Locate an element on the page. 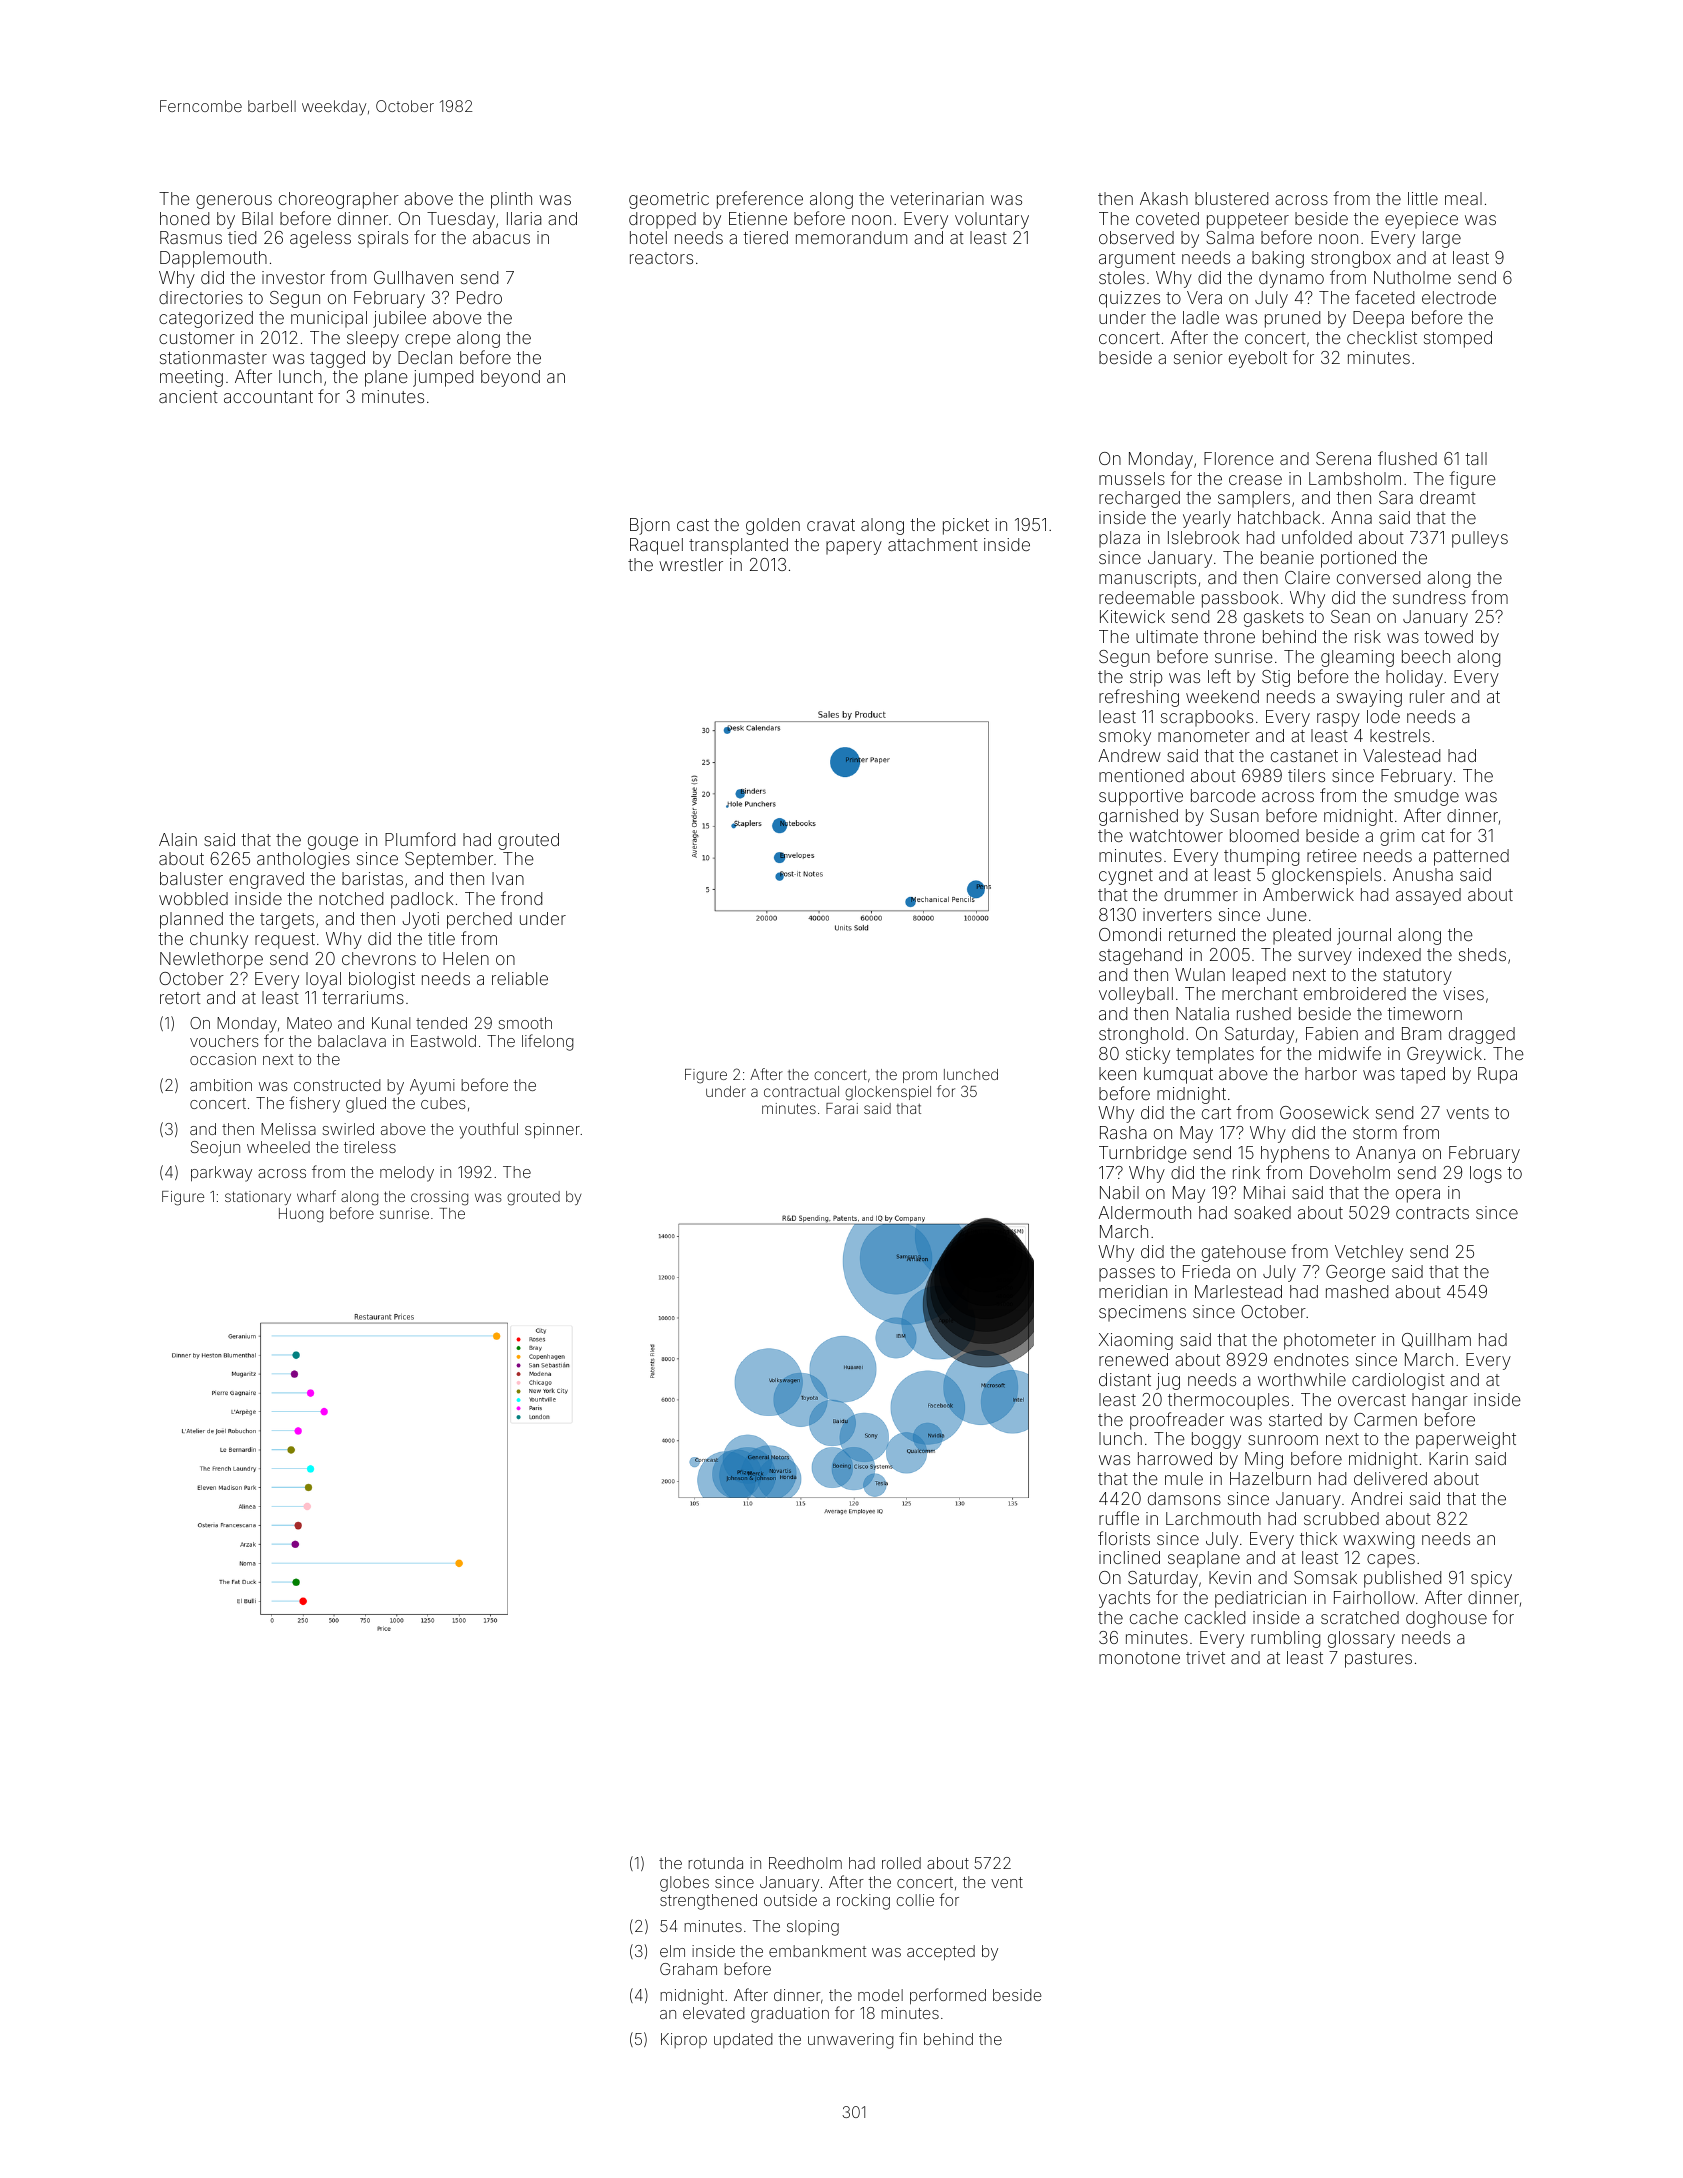  left is located at coordinates (1219, 676).
